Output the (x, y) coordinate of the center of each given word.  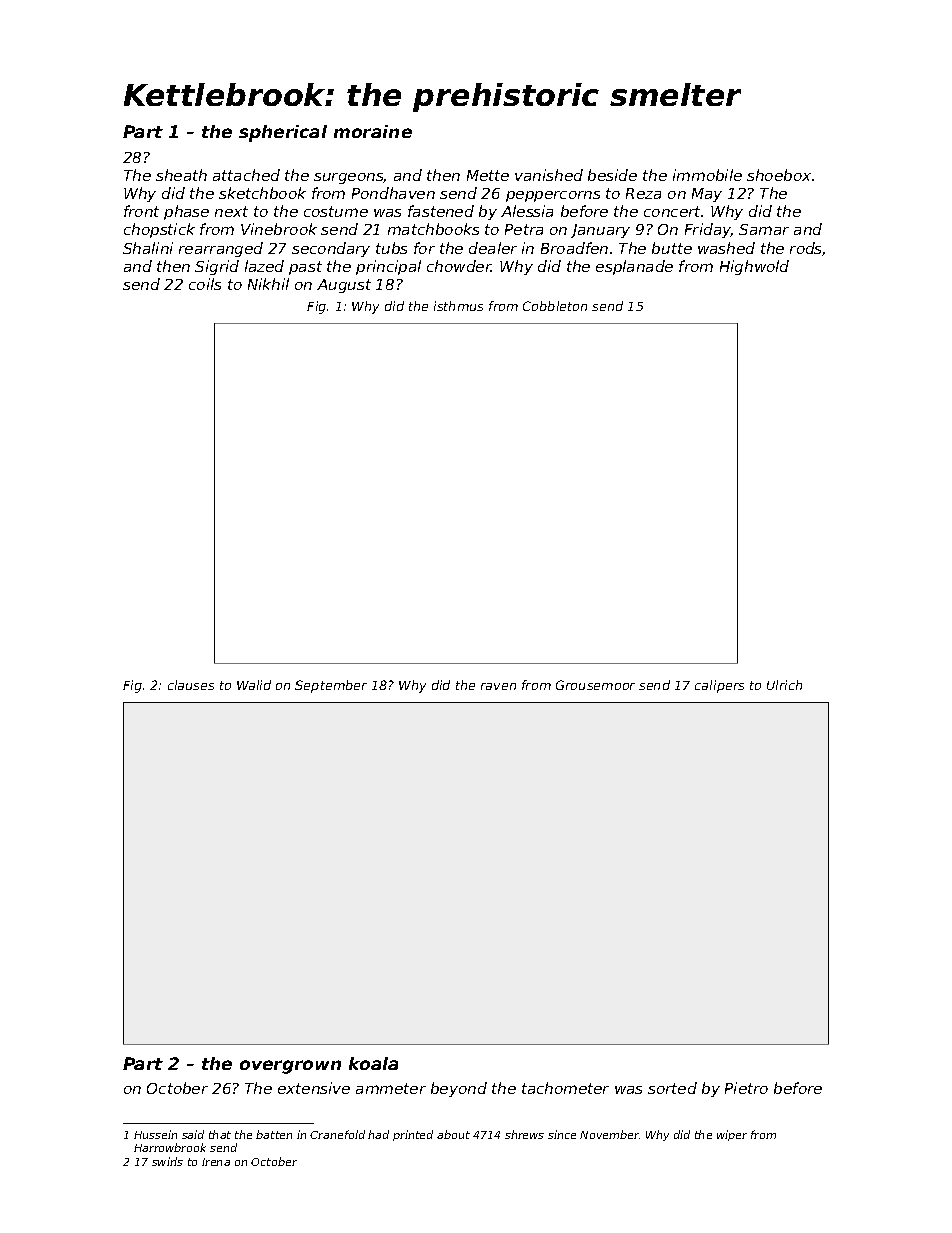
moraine (373, 131)
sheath (181, 175)
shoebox (779, 175)
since (562, 1134)
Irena (216, 1162)
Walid (254, 685)
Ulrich (784, 685)
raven (498, 686)
